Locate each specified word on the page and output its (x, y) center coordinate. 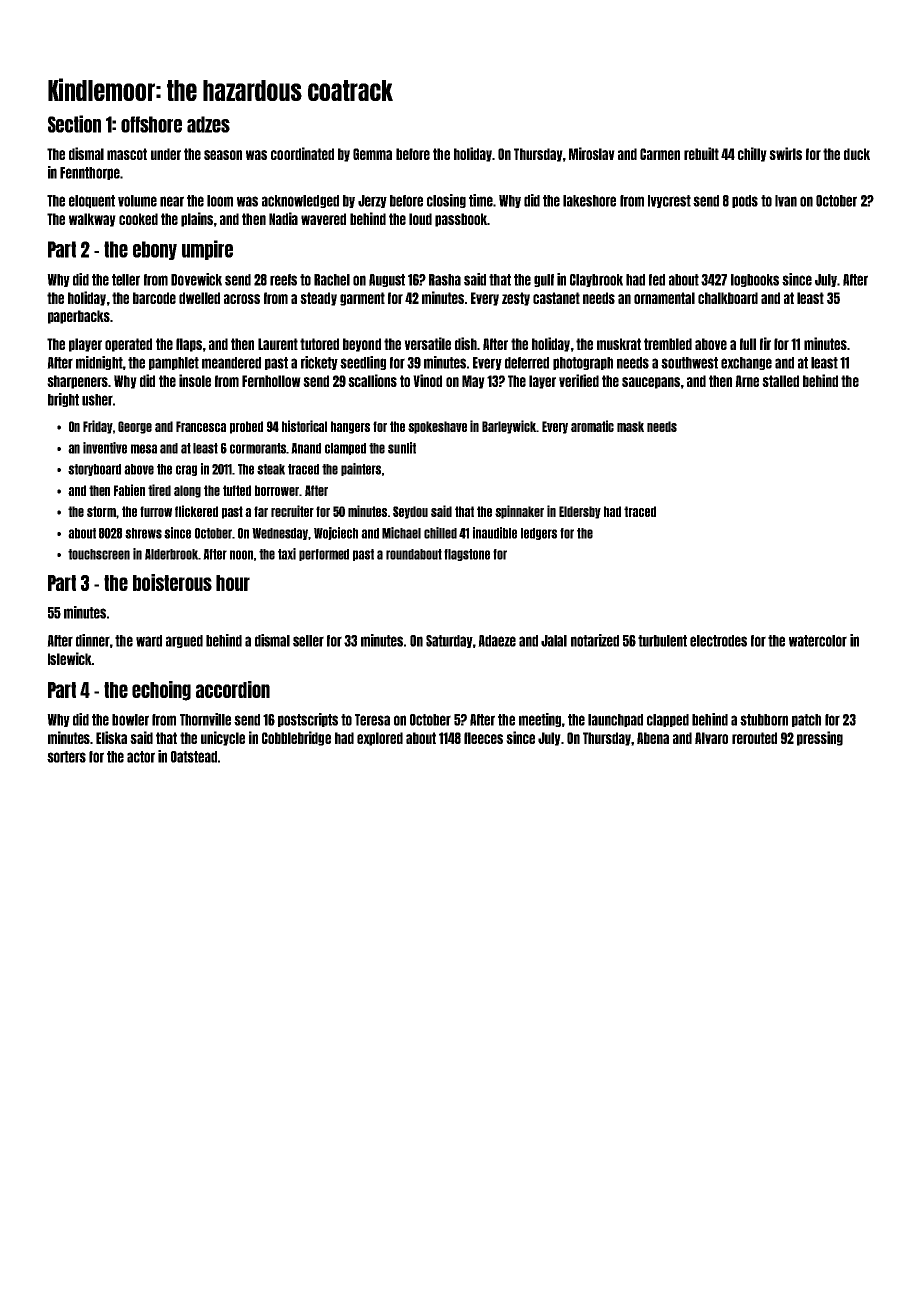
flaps (189, 345)
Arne (747, 381)
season (223, 155)
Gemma (372, 154)
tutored (319, 344)
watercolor (818, 641)
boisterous (172, 582)
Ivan (786, 201)
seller (308, 641)
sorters (66, 757)
